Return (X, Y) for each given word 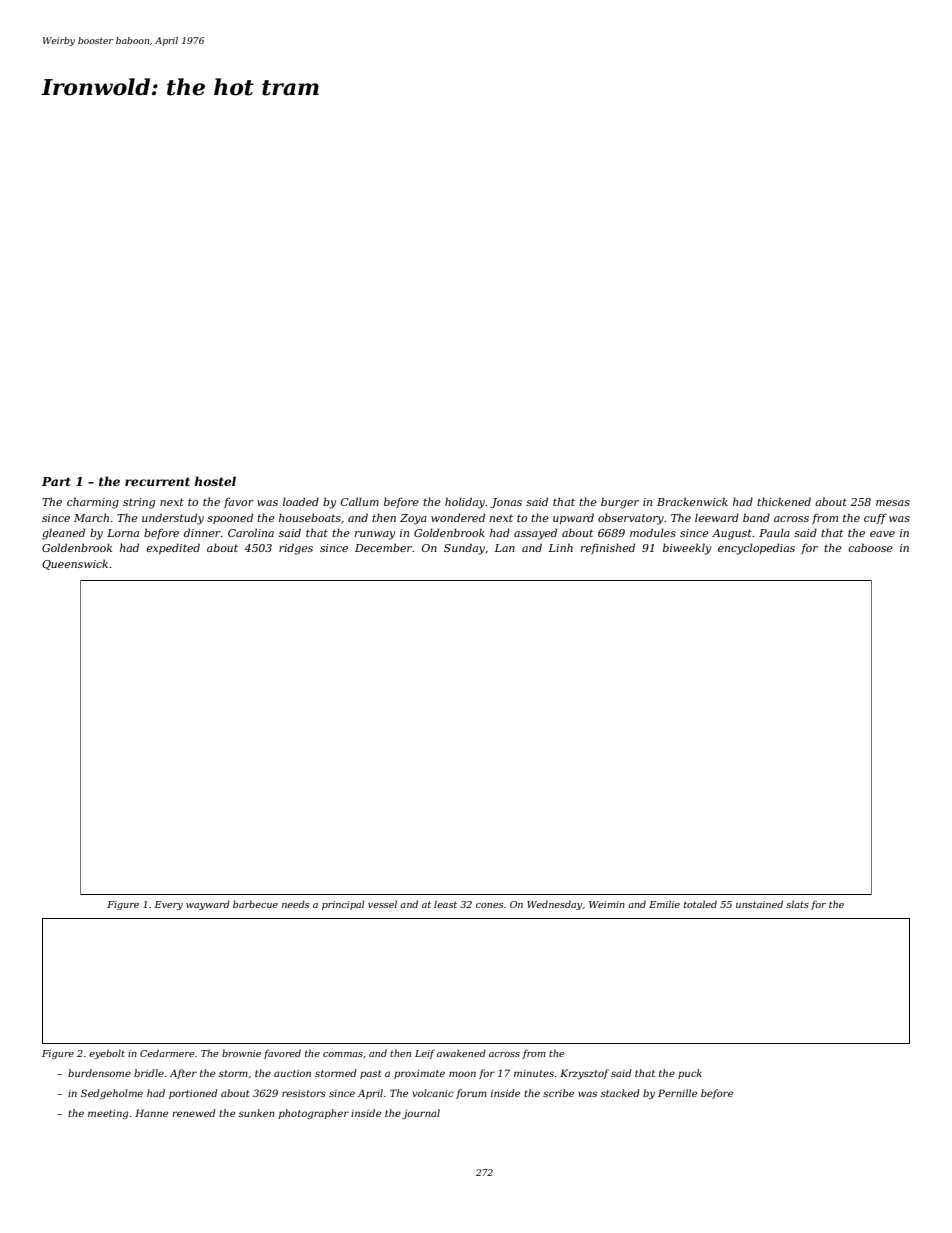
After (183, 1074)
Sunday (464, 549)
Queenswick (75, 564)
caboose (870, 547)
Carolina (251, 532)
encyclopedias (756, 549)
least (445, 904)
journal (421, 1114)
